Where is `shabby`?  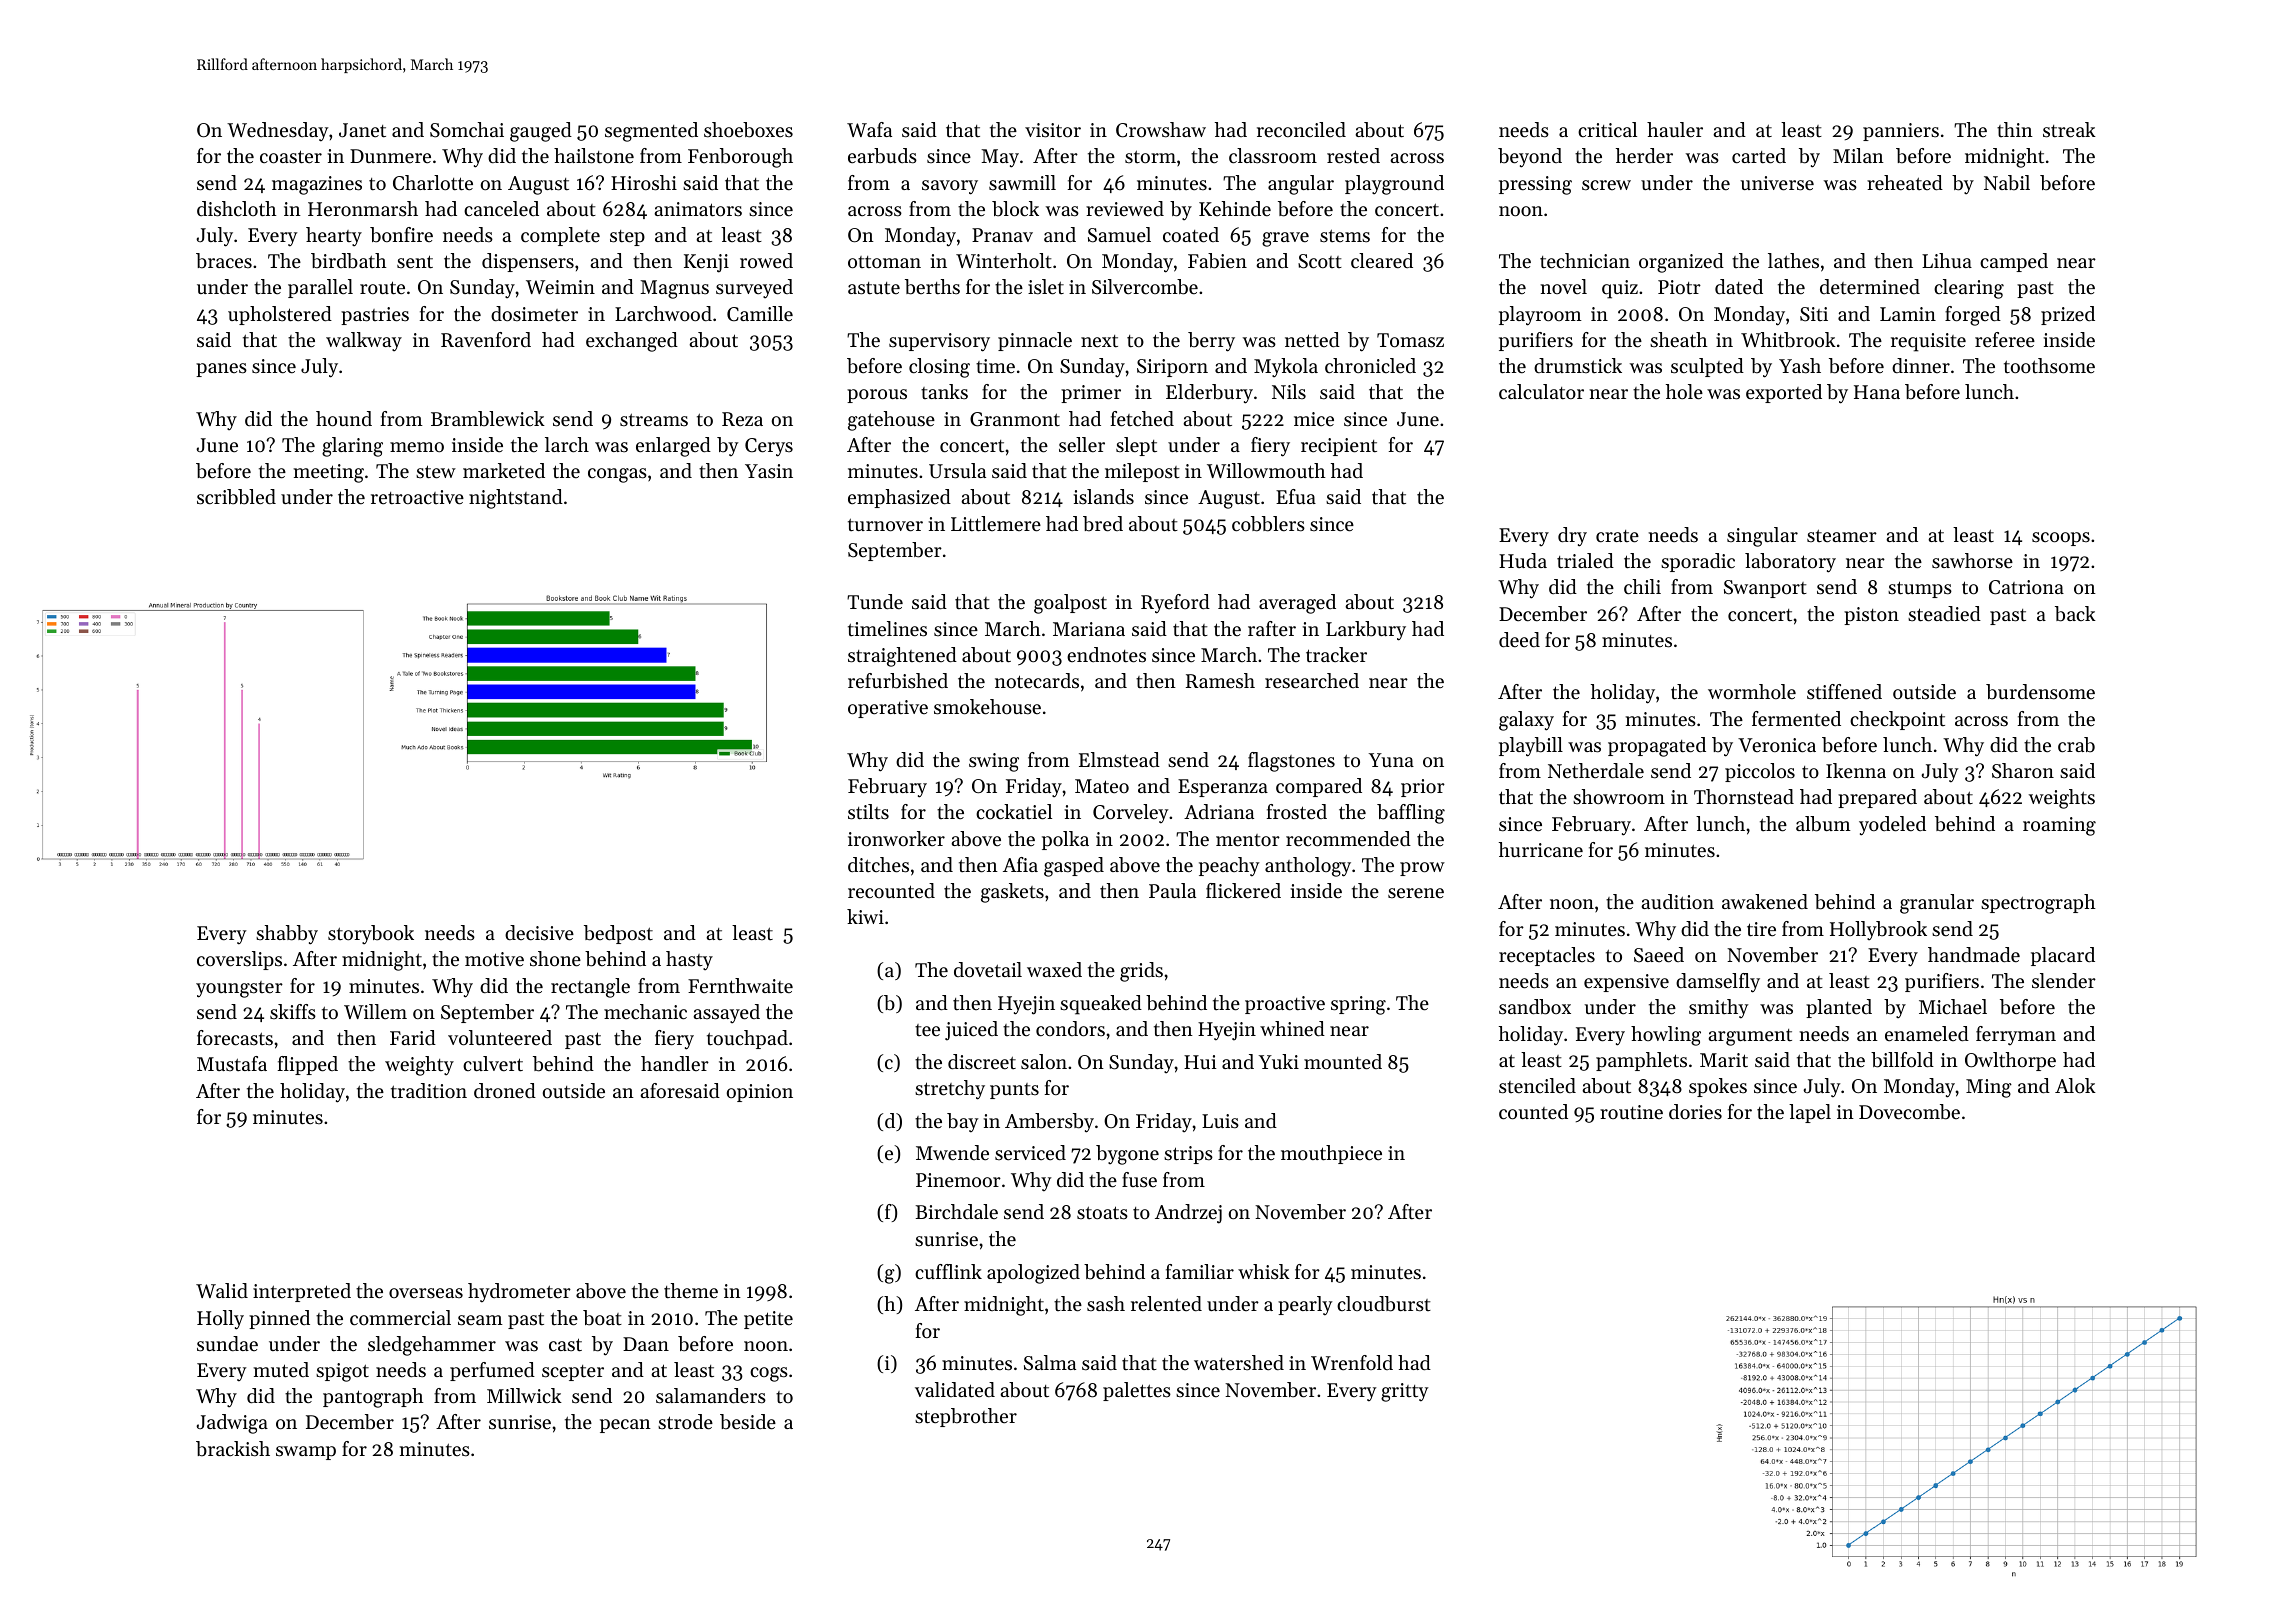 shabby is located at coordinates (287, 935).
